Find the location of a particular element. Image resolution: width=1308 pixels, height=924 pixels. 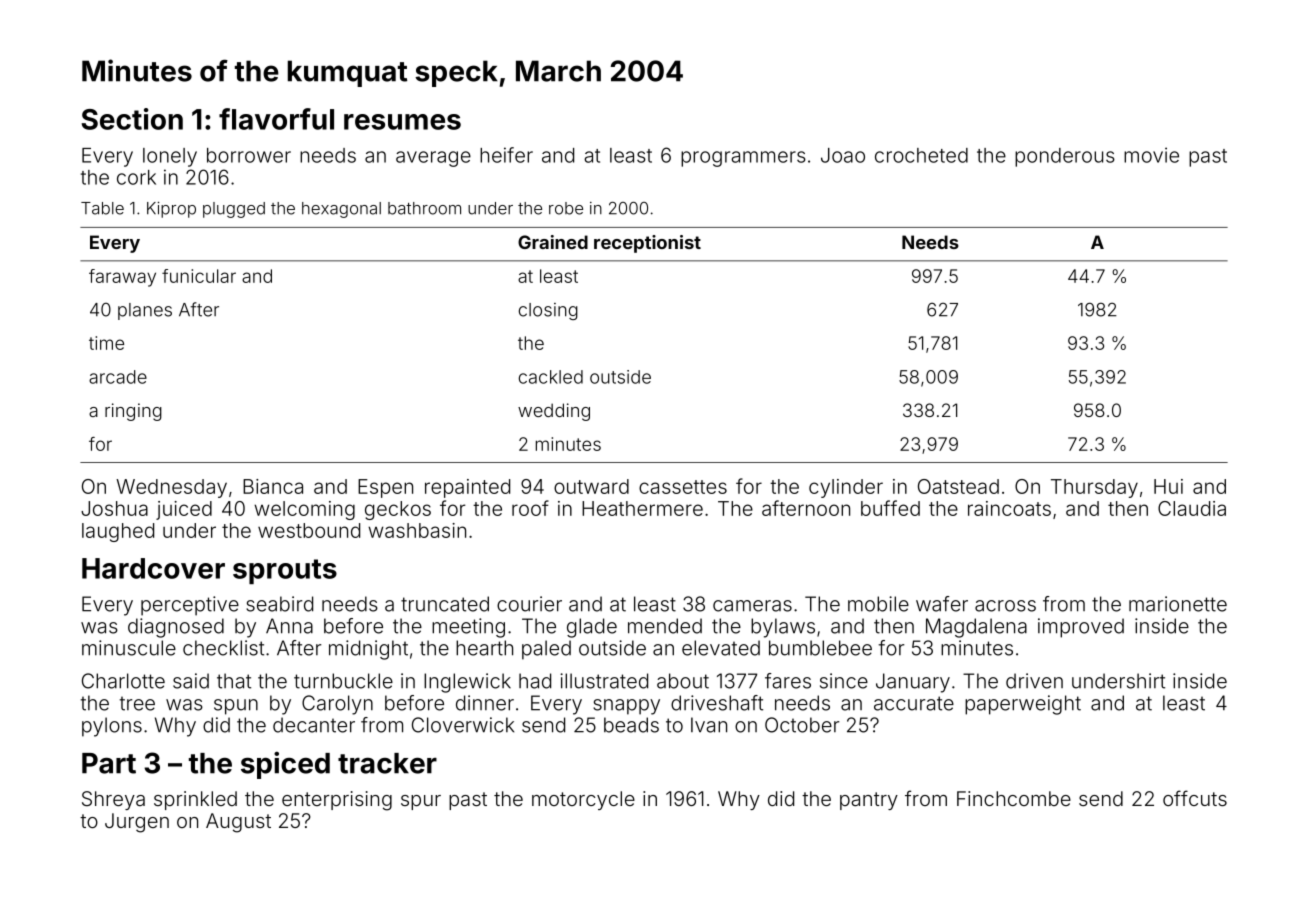

robe is located at coordinates (566, 208).
